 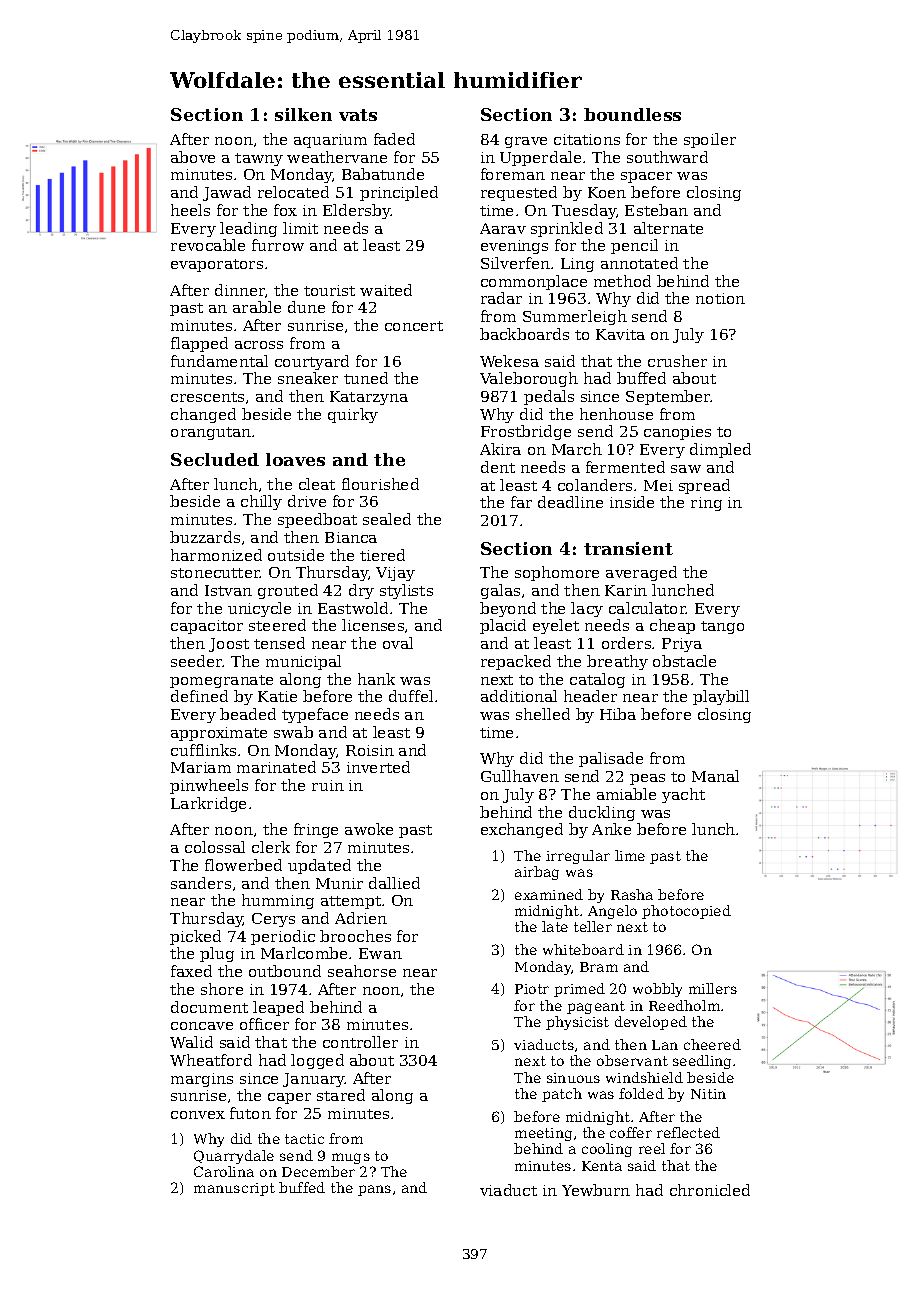 What do you see at coordinates (578, 857) in the screenshot?
I see `irregular` at bounding box center [578, 857].
